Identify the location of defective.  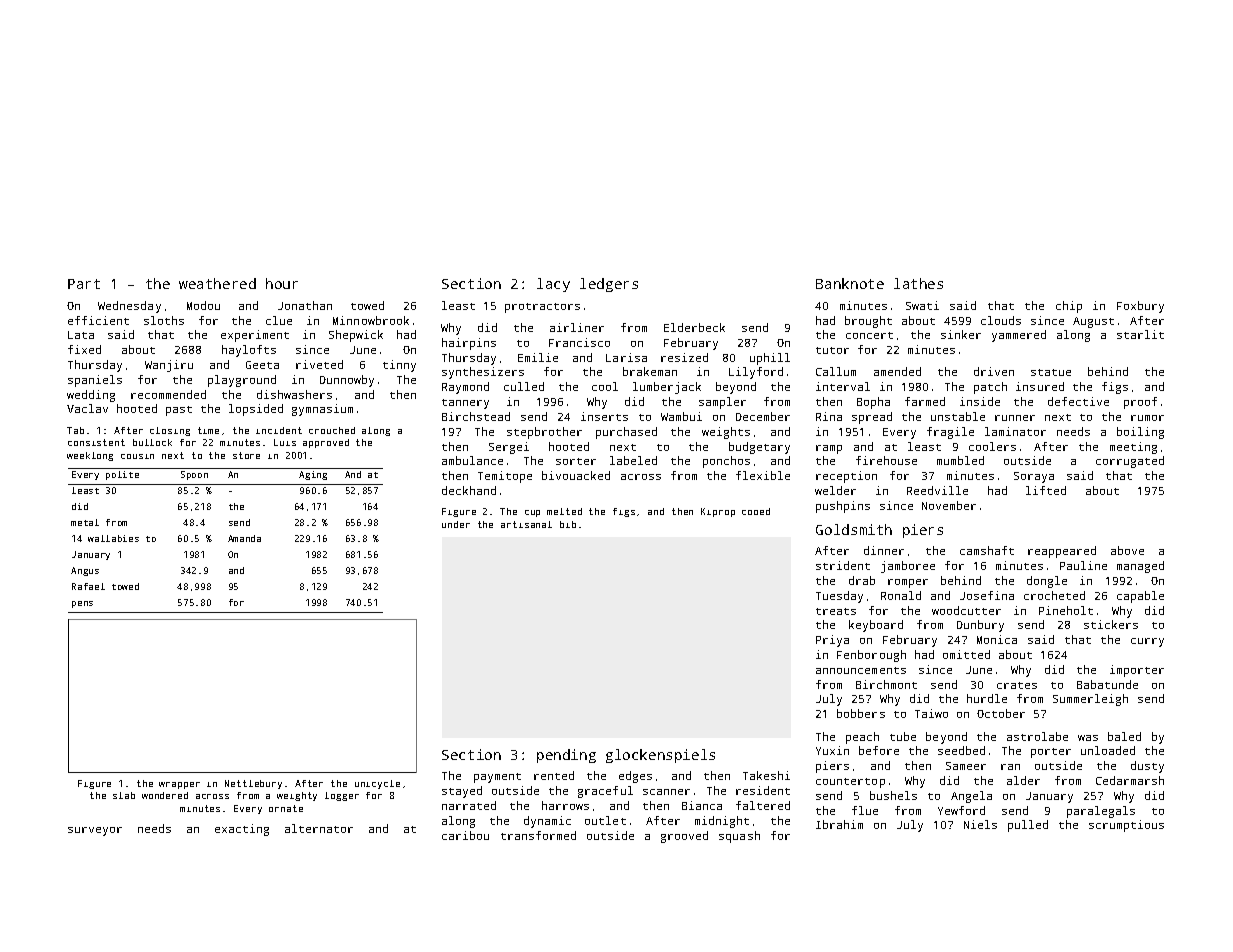
(1078, 401).
